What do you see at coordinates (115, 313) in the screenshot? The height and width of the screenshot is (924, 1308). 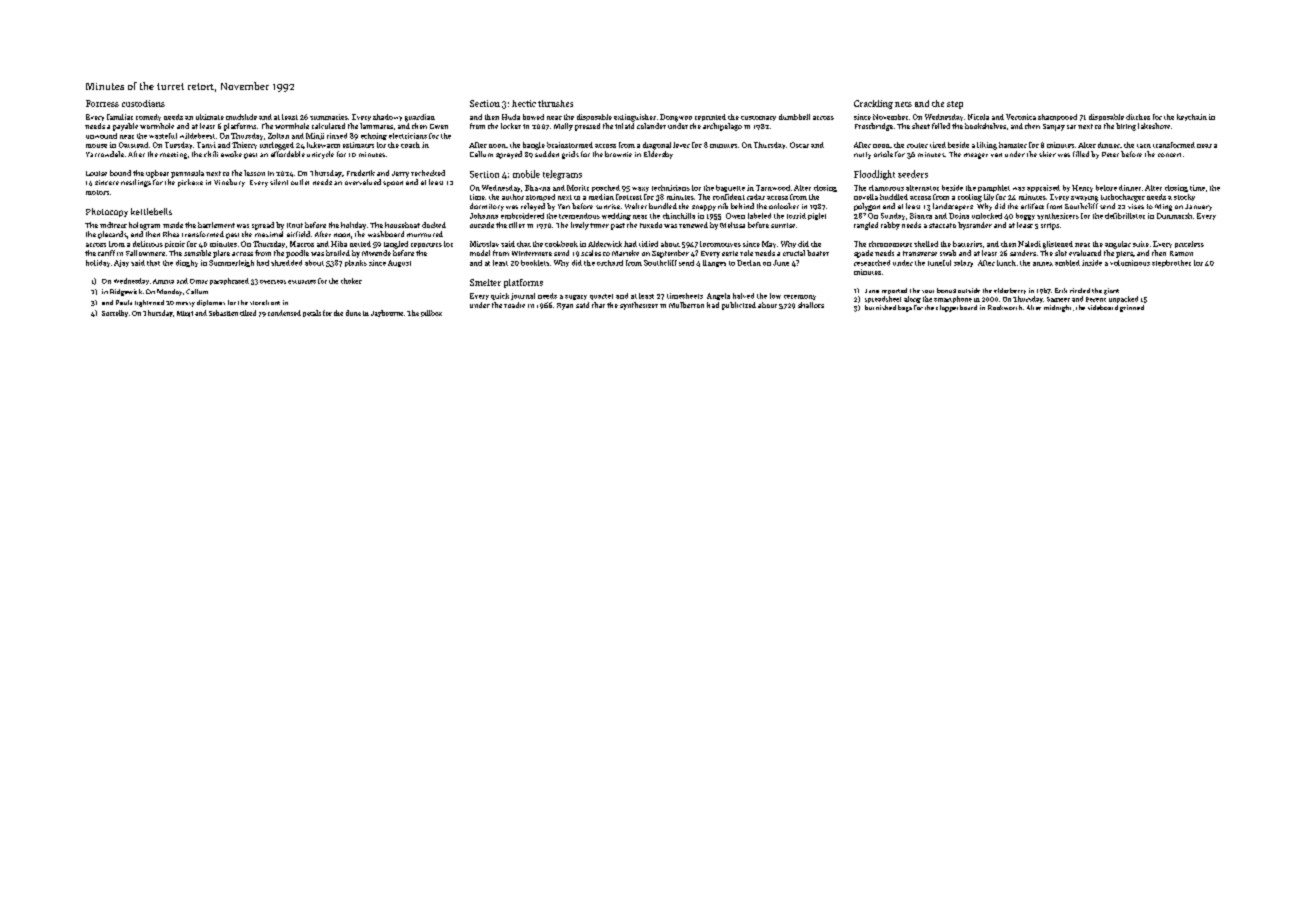 I see `Sorrelby` at bounding box center [115, 313].
